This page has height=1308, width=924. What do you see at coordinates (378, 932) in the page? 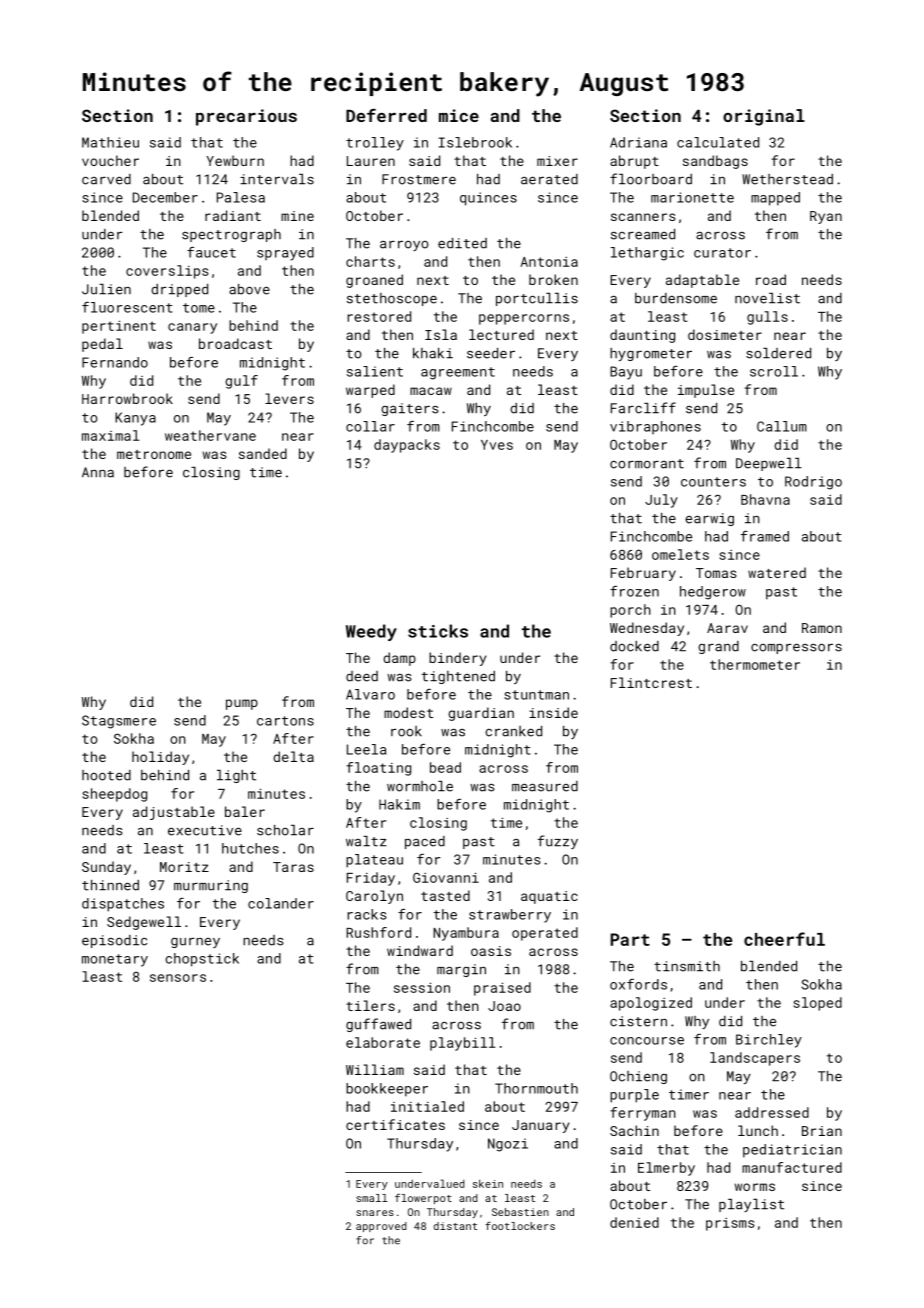
I see `Rushford` at bounding box center [378, 932].
